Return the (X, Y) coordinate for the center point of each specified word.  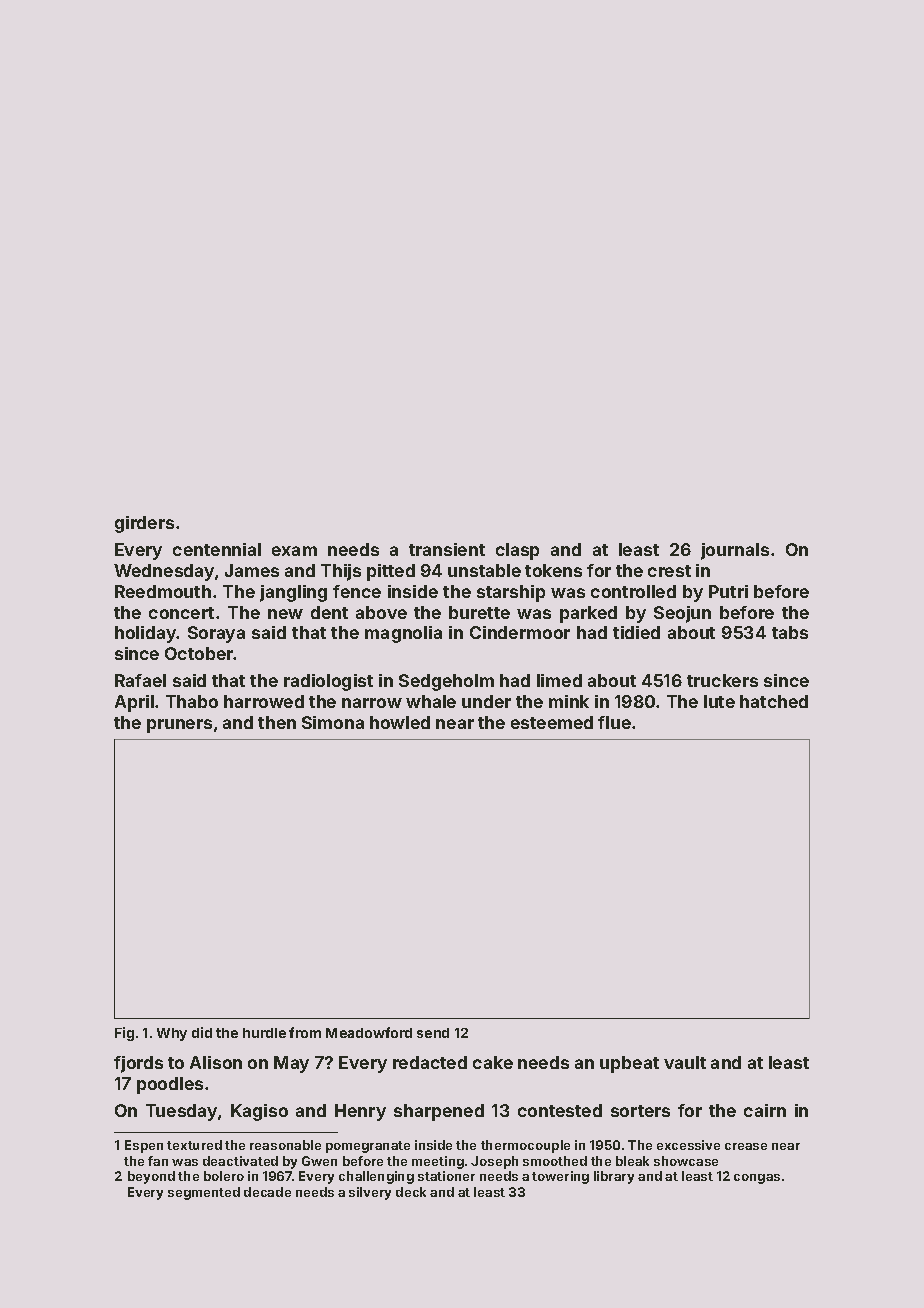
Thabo (192, 701)
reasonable (285, 1145)
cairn (765, 1110)
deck (411, 1192)
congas (757, 1179)
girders (144, 524)
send (433, 1033)
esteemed (552, 722)
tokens (553, 570)
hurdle (264, 1033)
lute (719, 701)
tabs (790, 632)
